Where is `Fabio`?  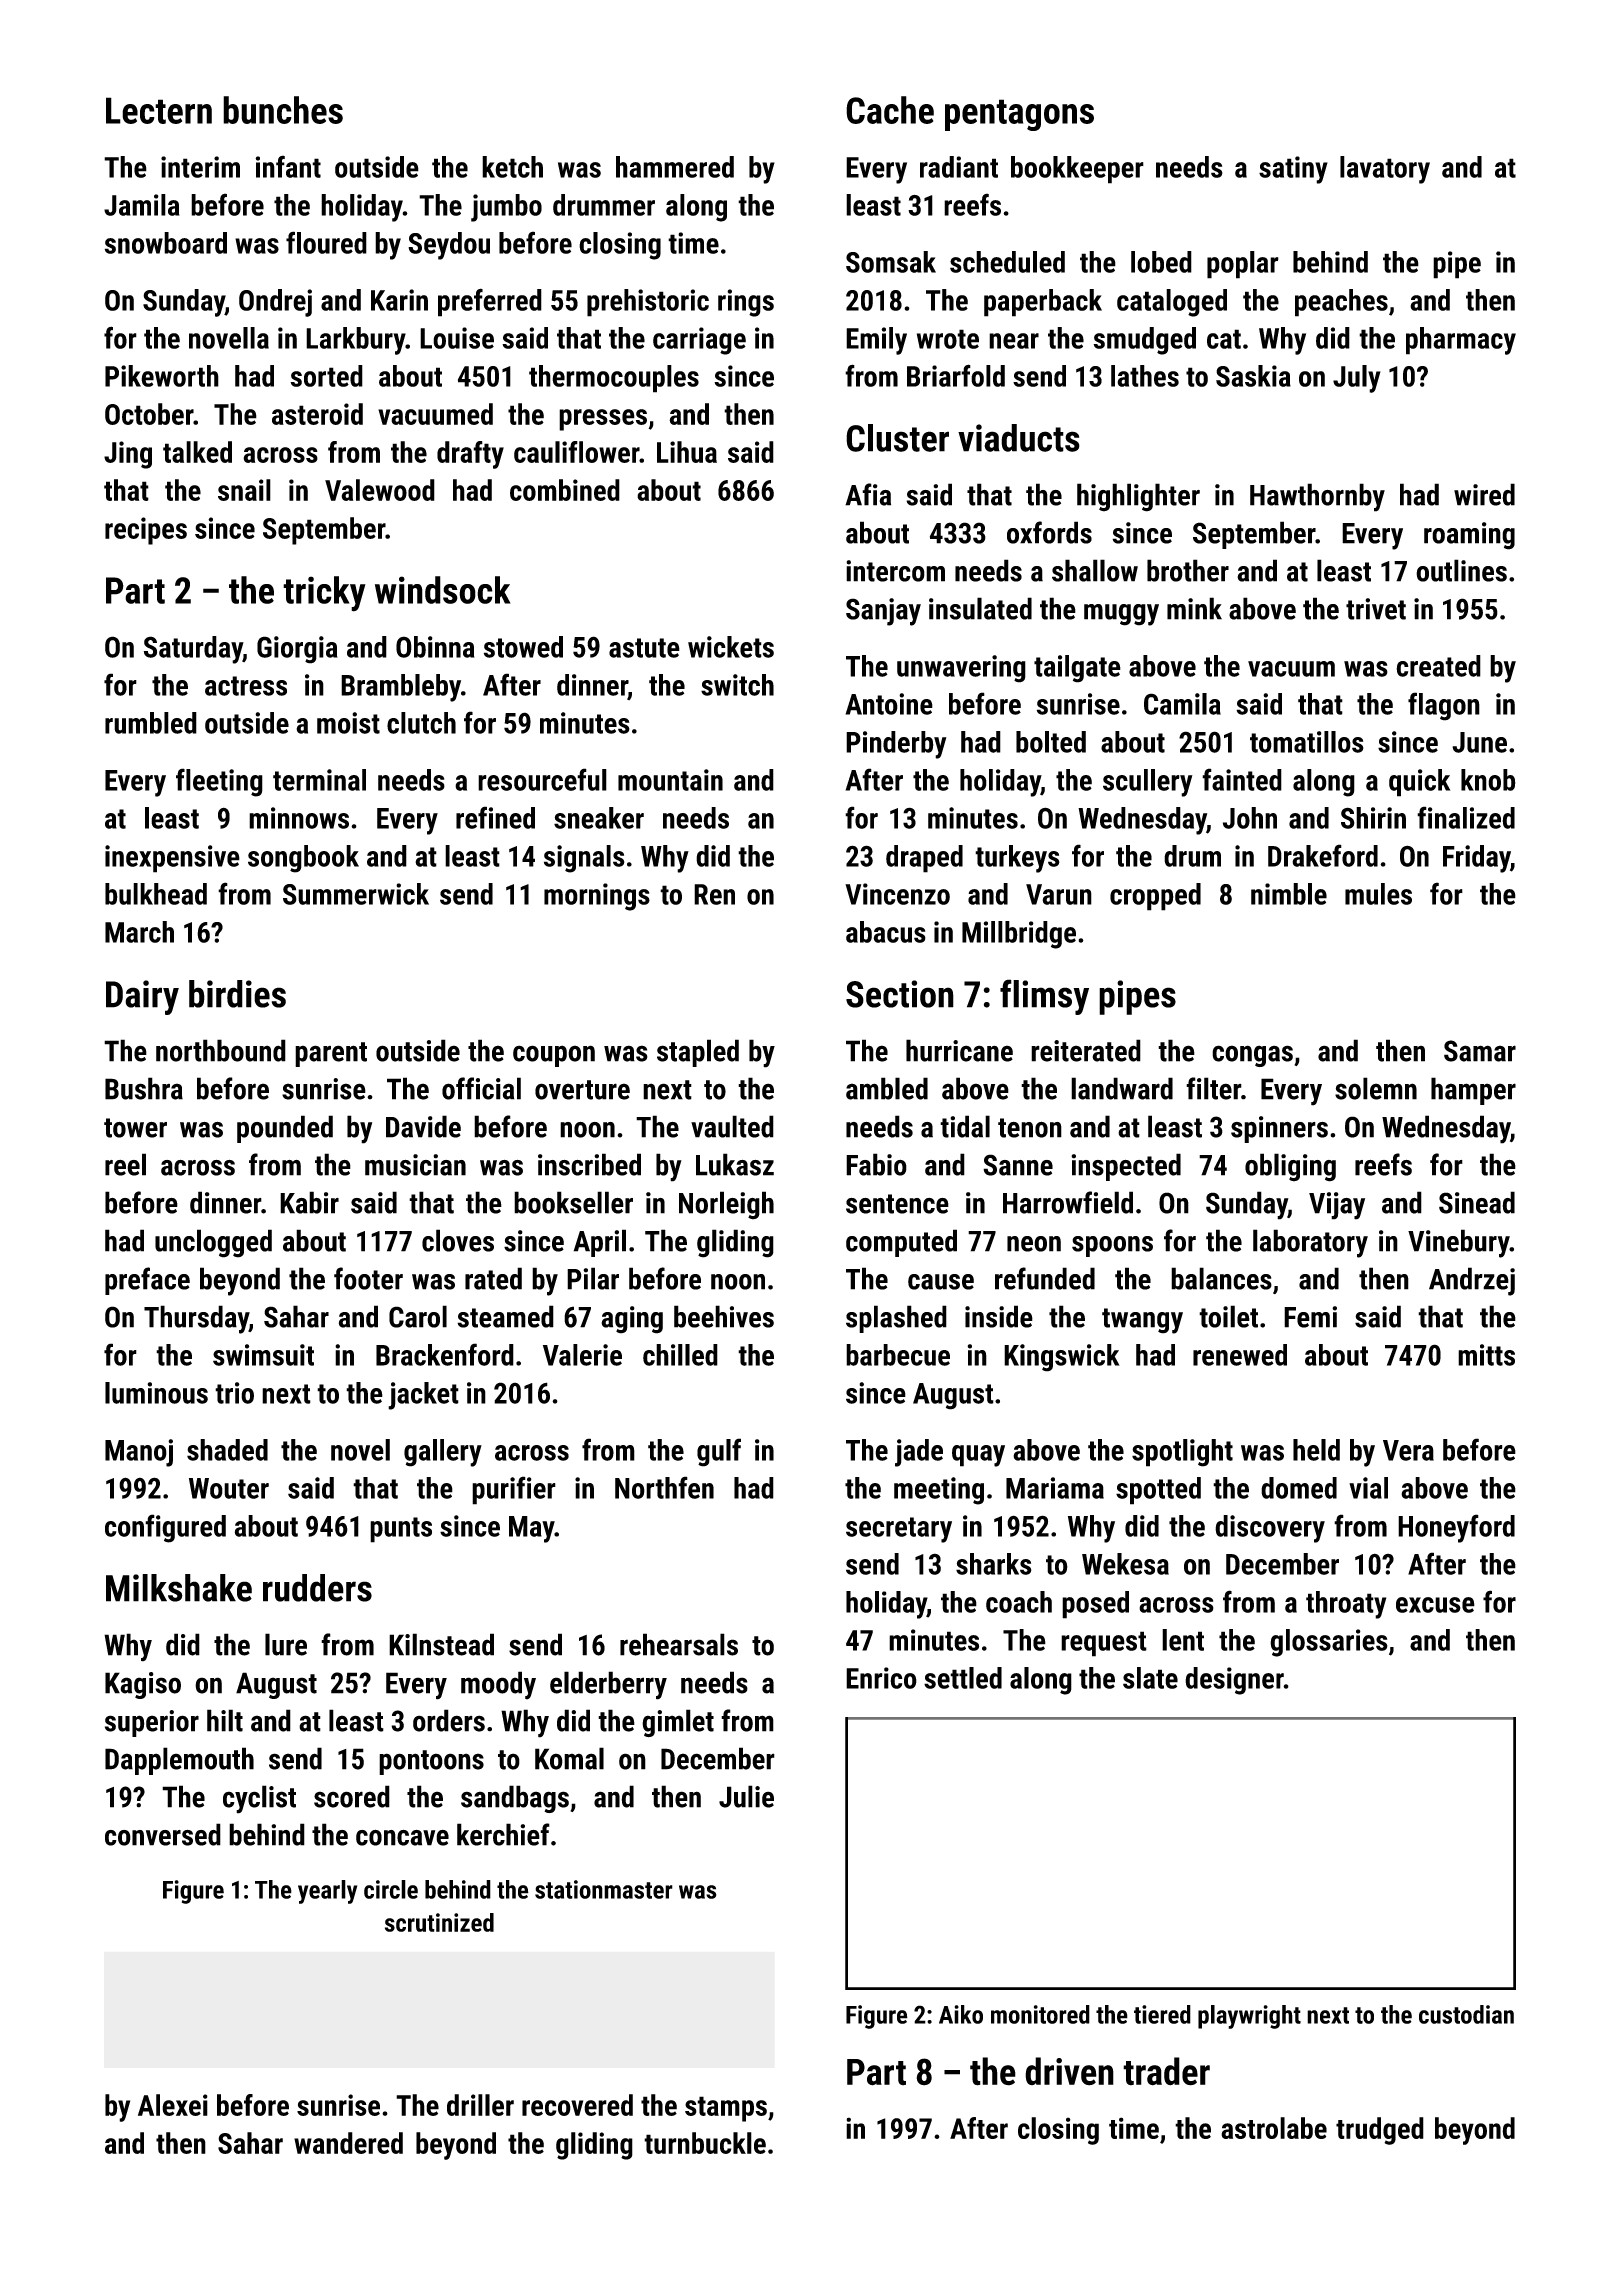
Fabio is located at coordinates (876, 1164).
